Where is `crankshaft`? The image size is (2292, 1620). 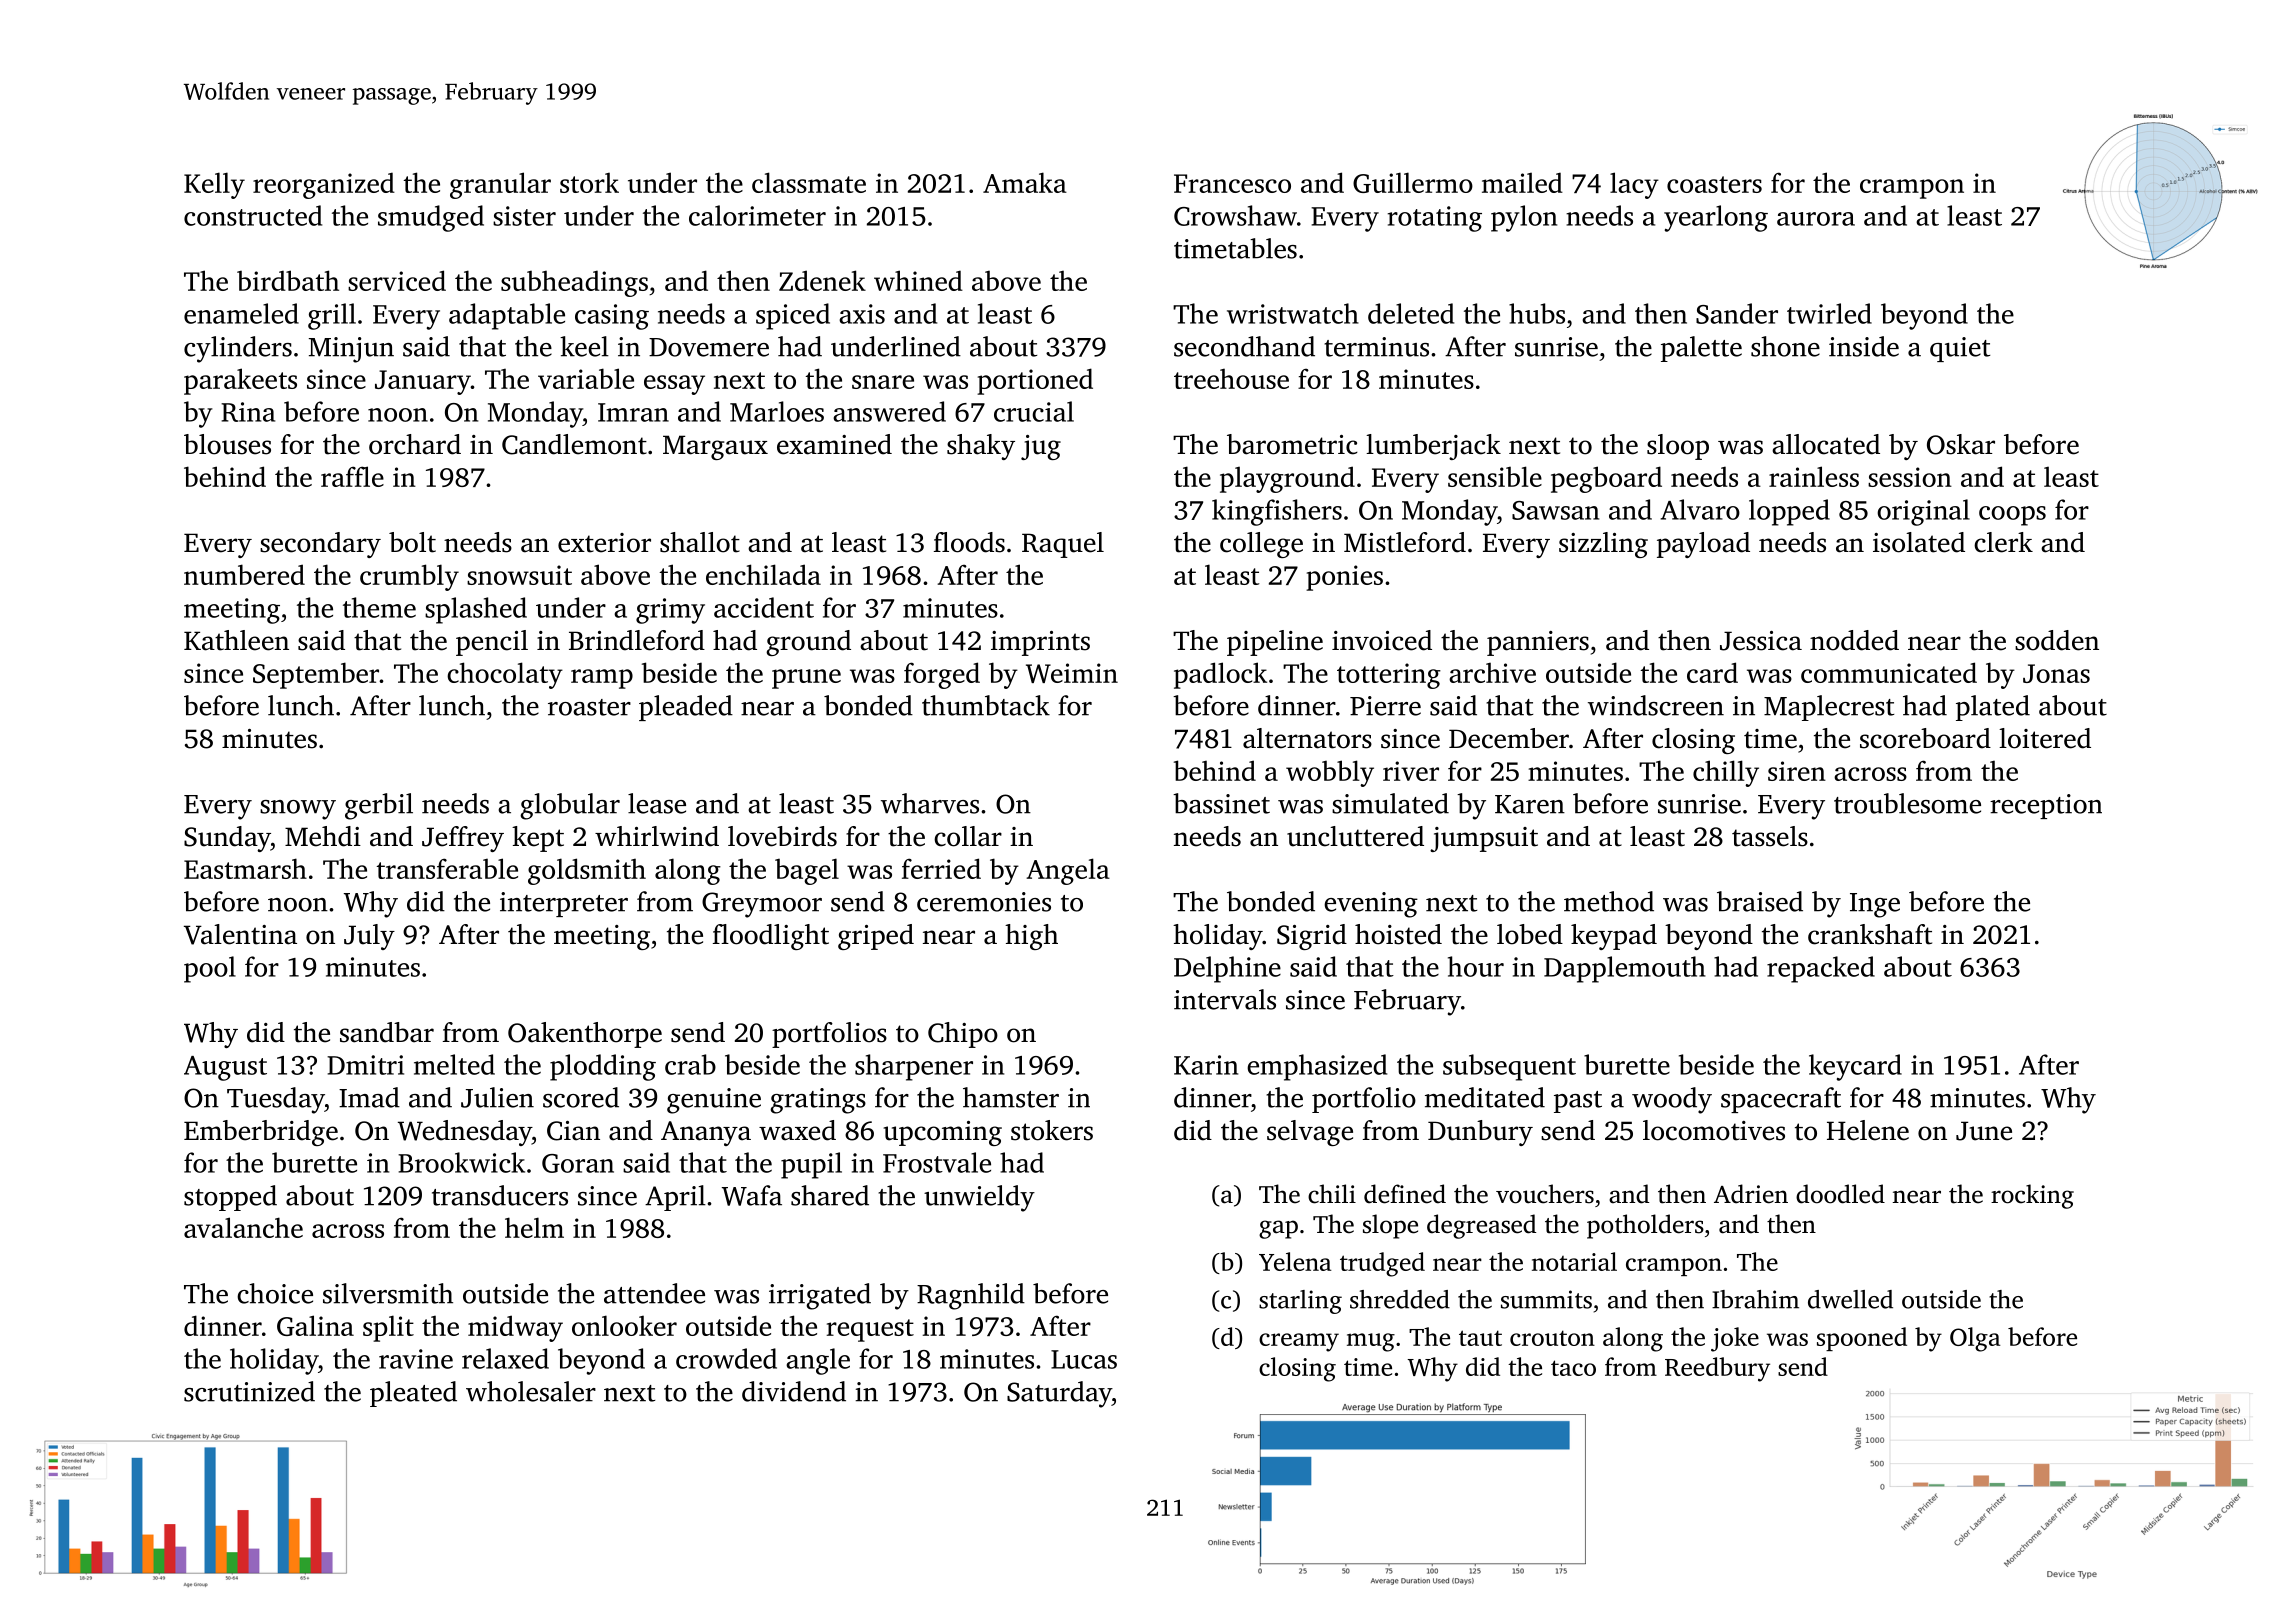 crankshaft is located at coordinates (1870, 934).
